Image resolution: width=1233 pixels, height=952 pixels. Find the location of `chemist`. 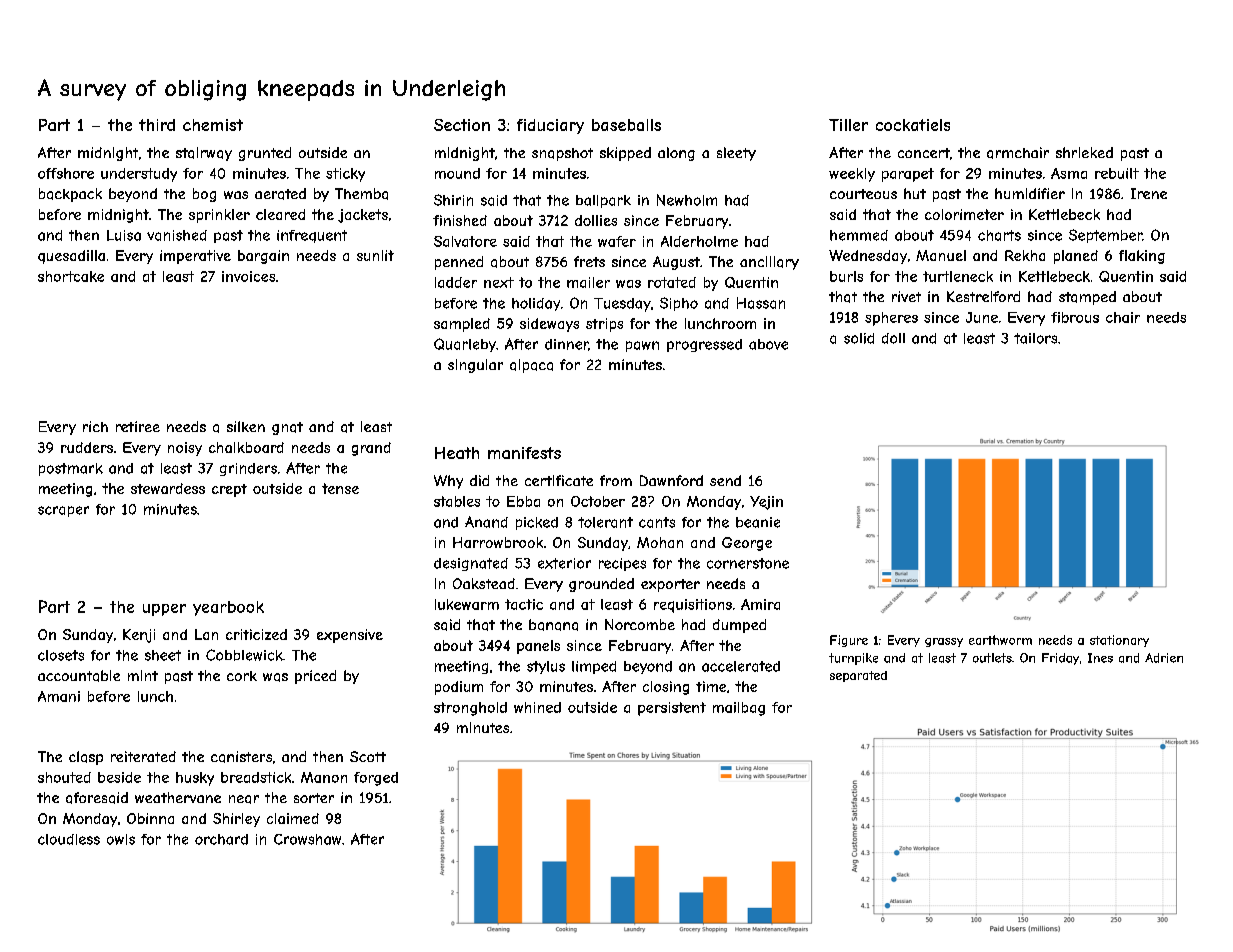

chemist is located at coordinates (213, 125).
